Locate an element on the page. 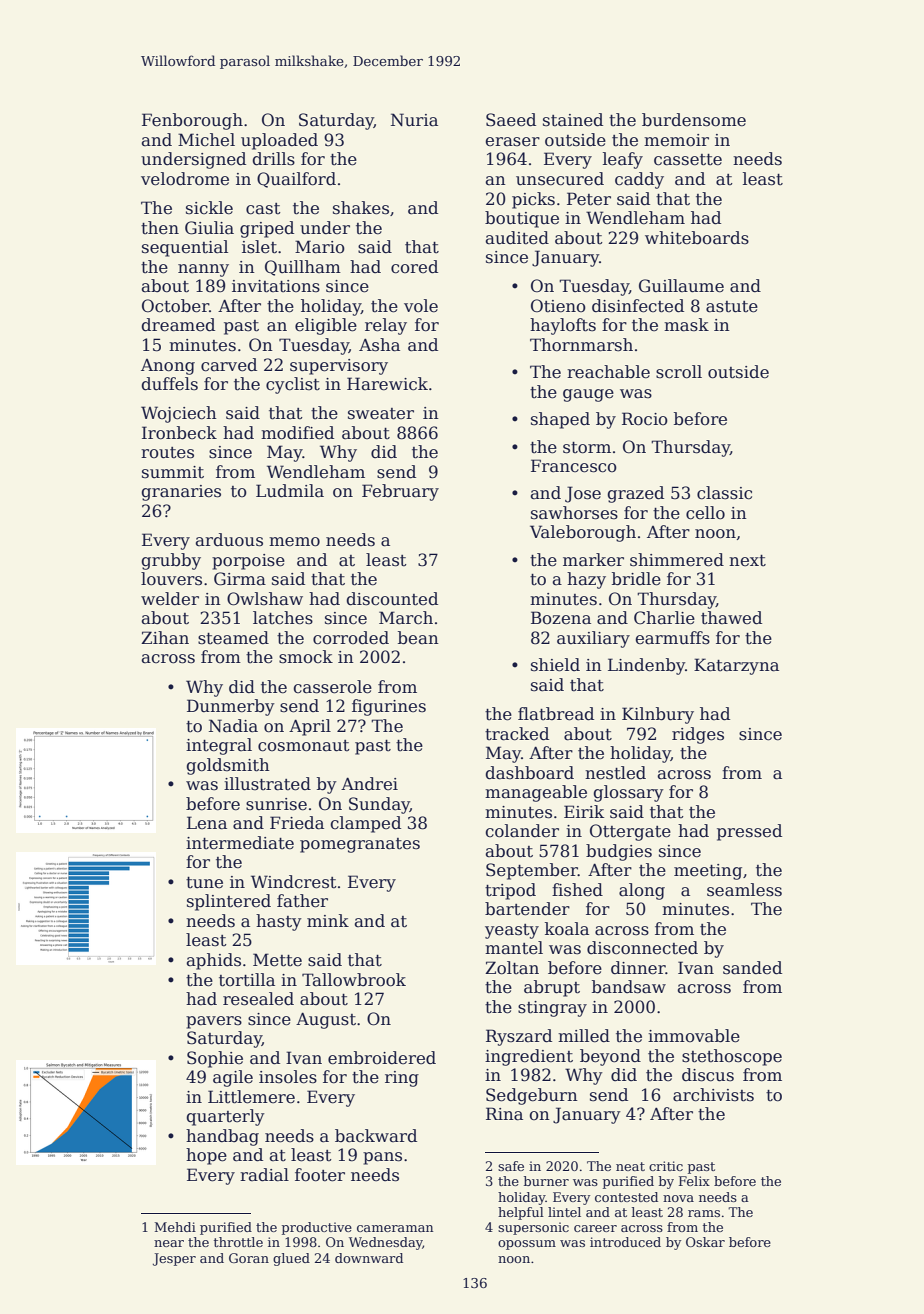 The width and height of the page is (924, 1314). sweater is located at coordinates (381, 414).
